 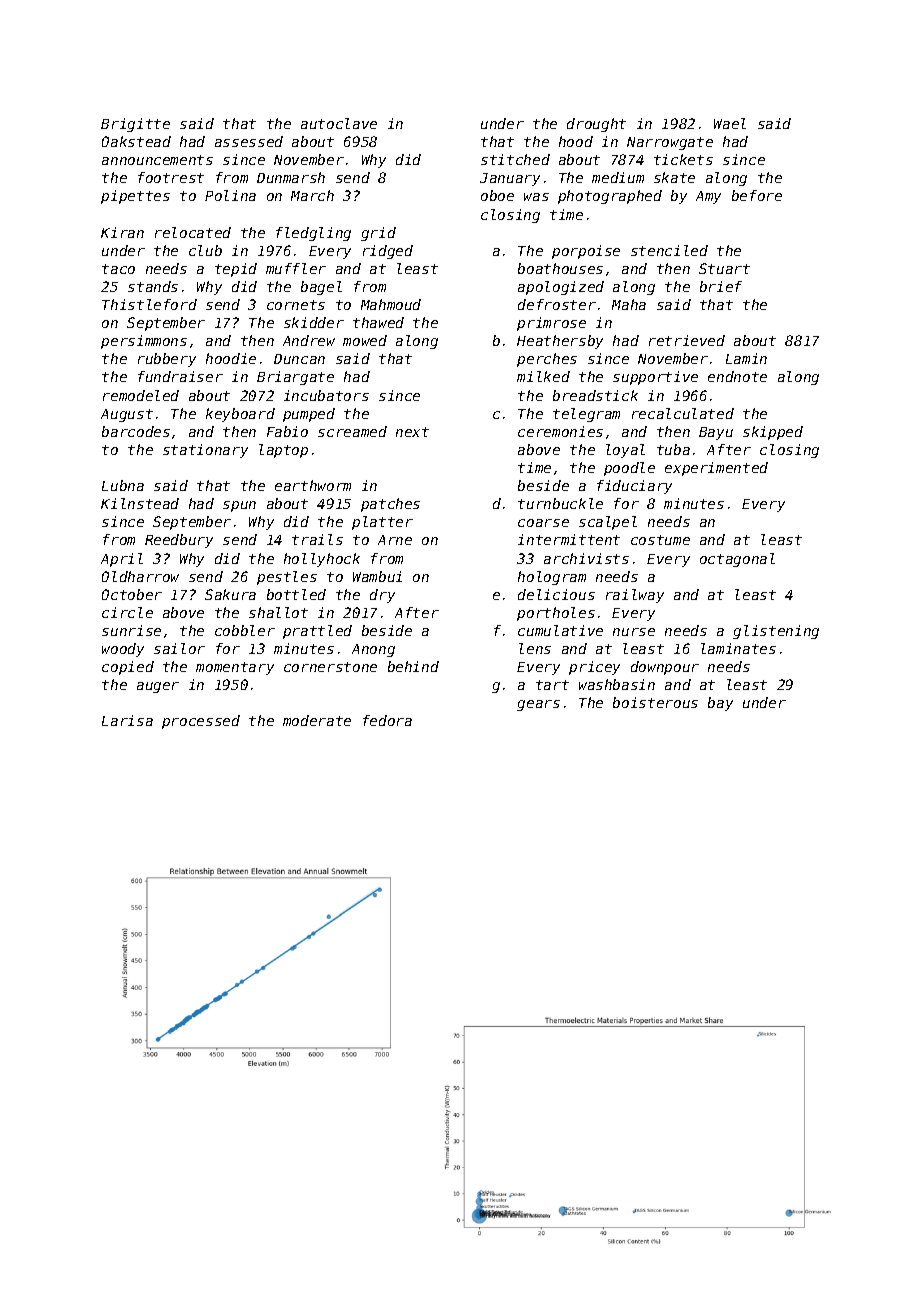 What do you see at coordinates (136, 431) in the image?
I see `barcodes` at bounding box center [136, 431].
